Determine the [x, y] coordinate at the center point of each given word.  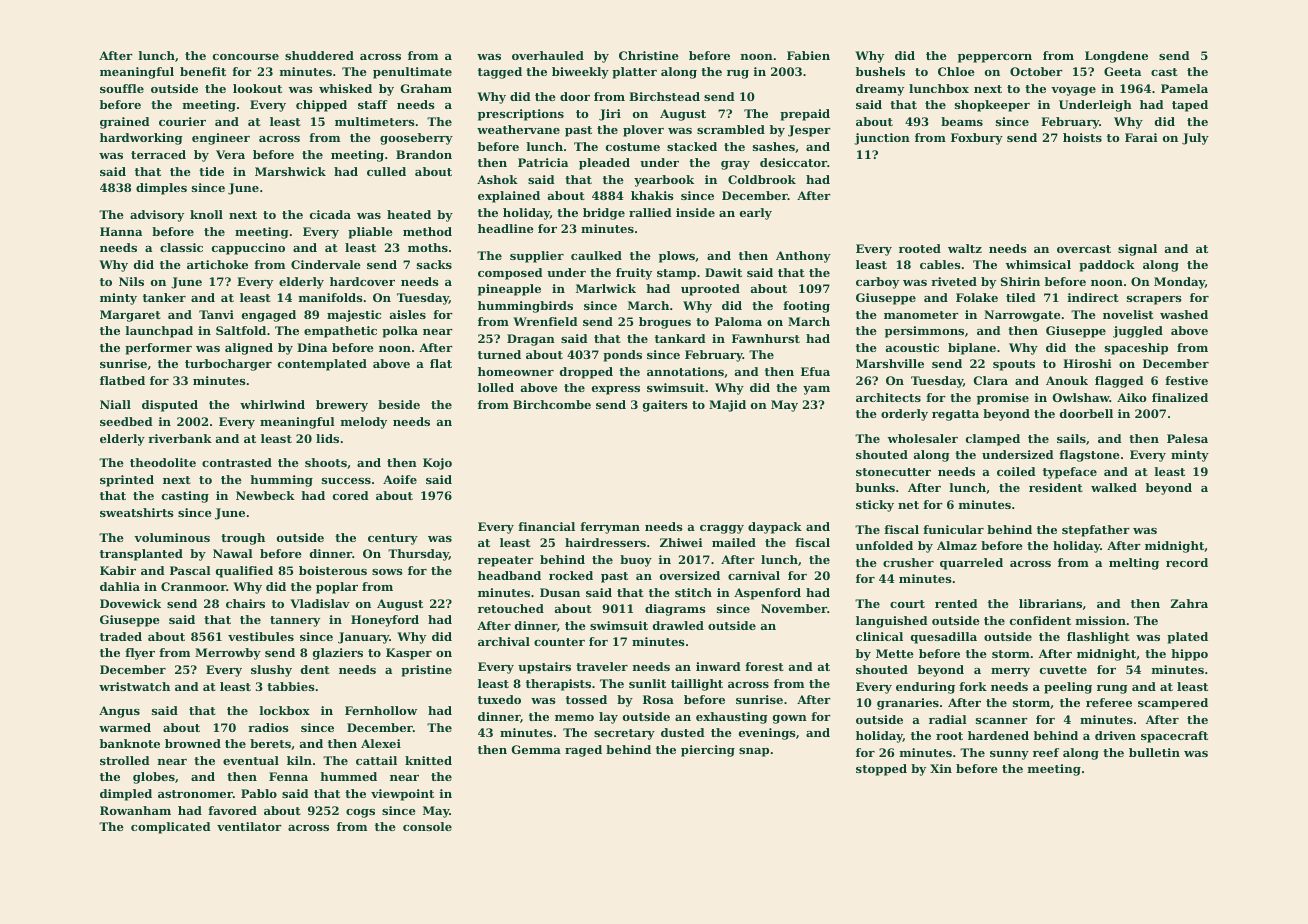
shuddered [319, 55]
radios [268, 727]
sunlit [647, 683]
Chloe [956, 71]
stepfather [1096, 531]
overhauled [548, 55]
